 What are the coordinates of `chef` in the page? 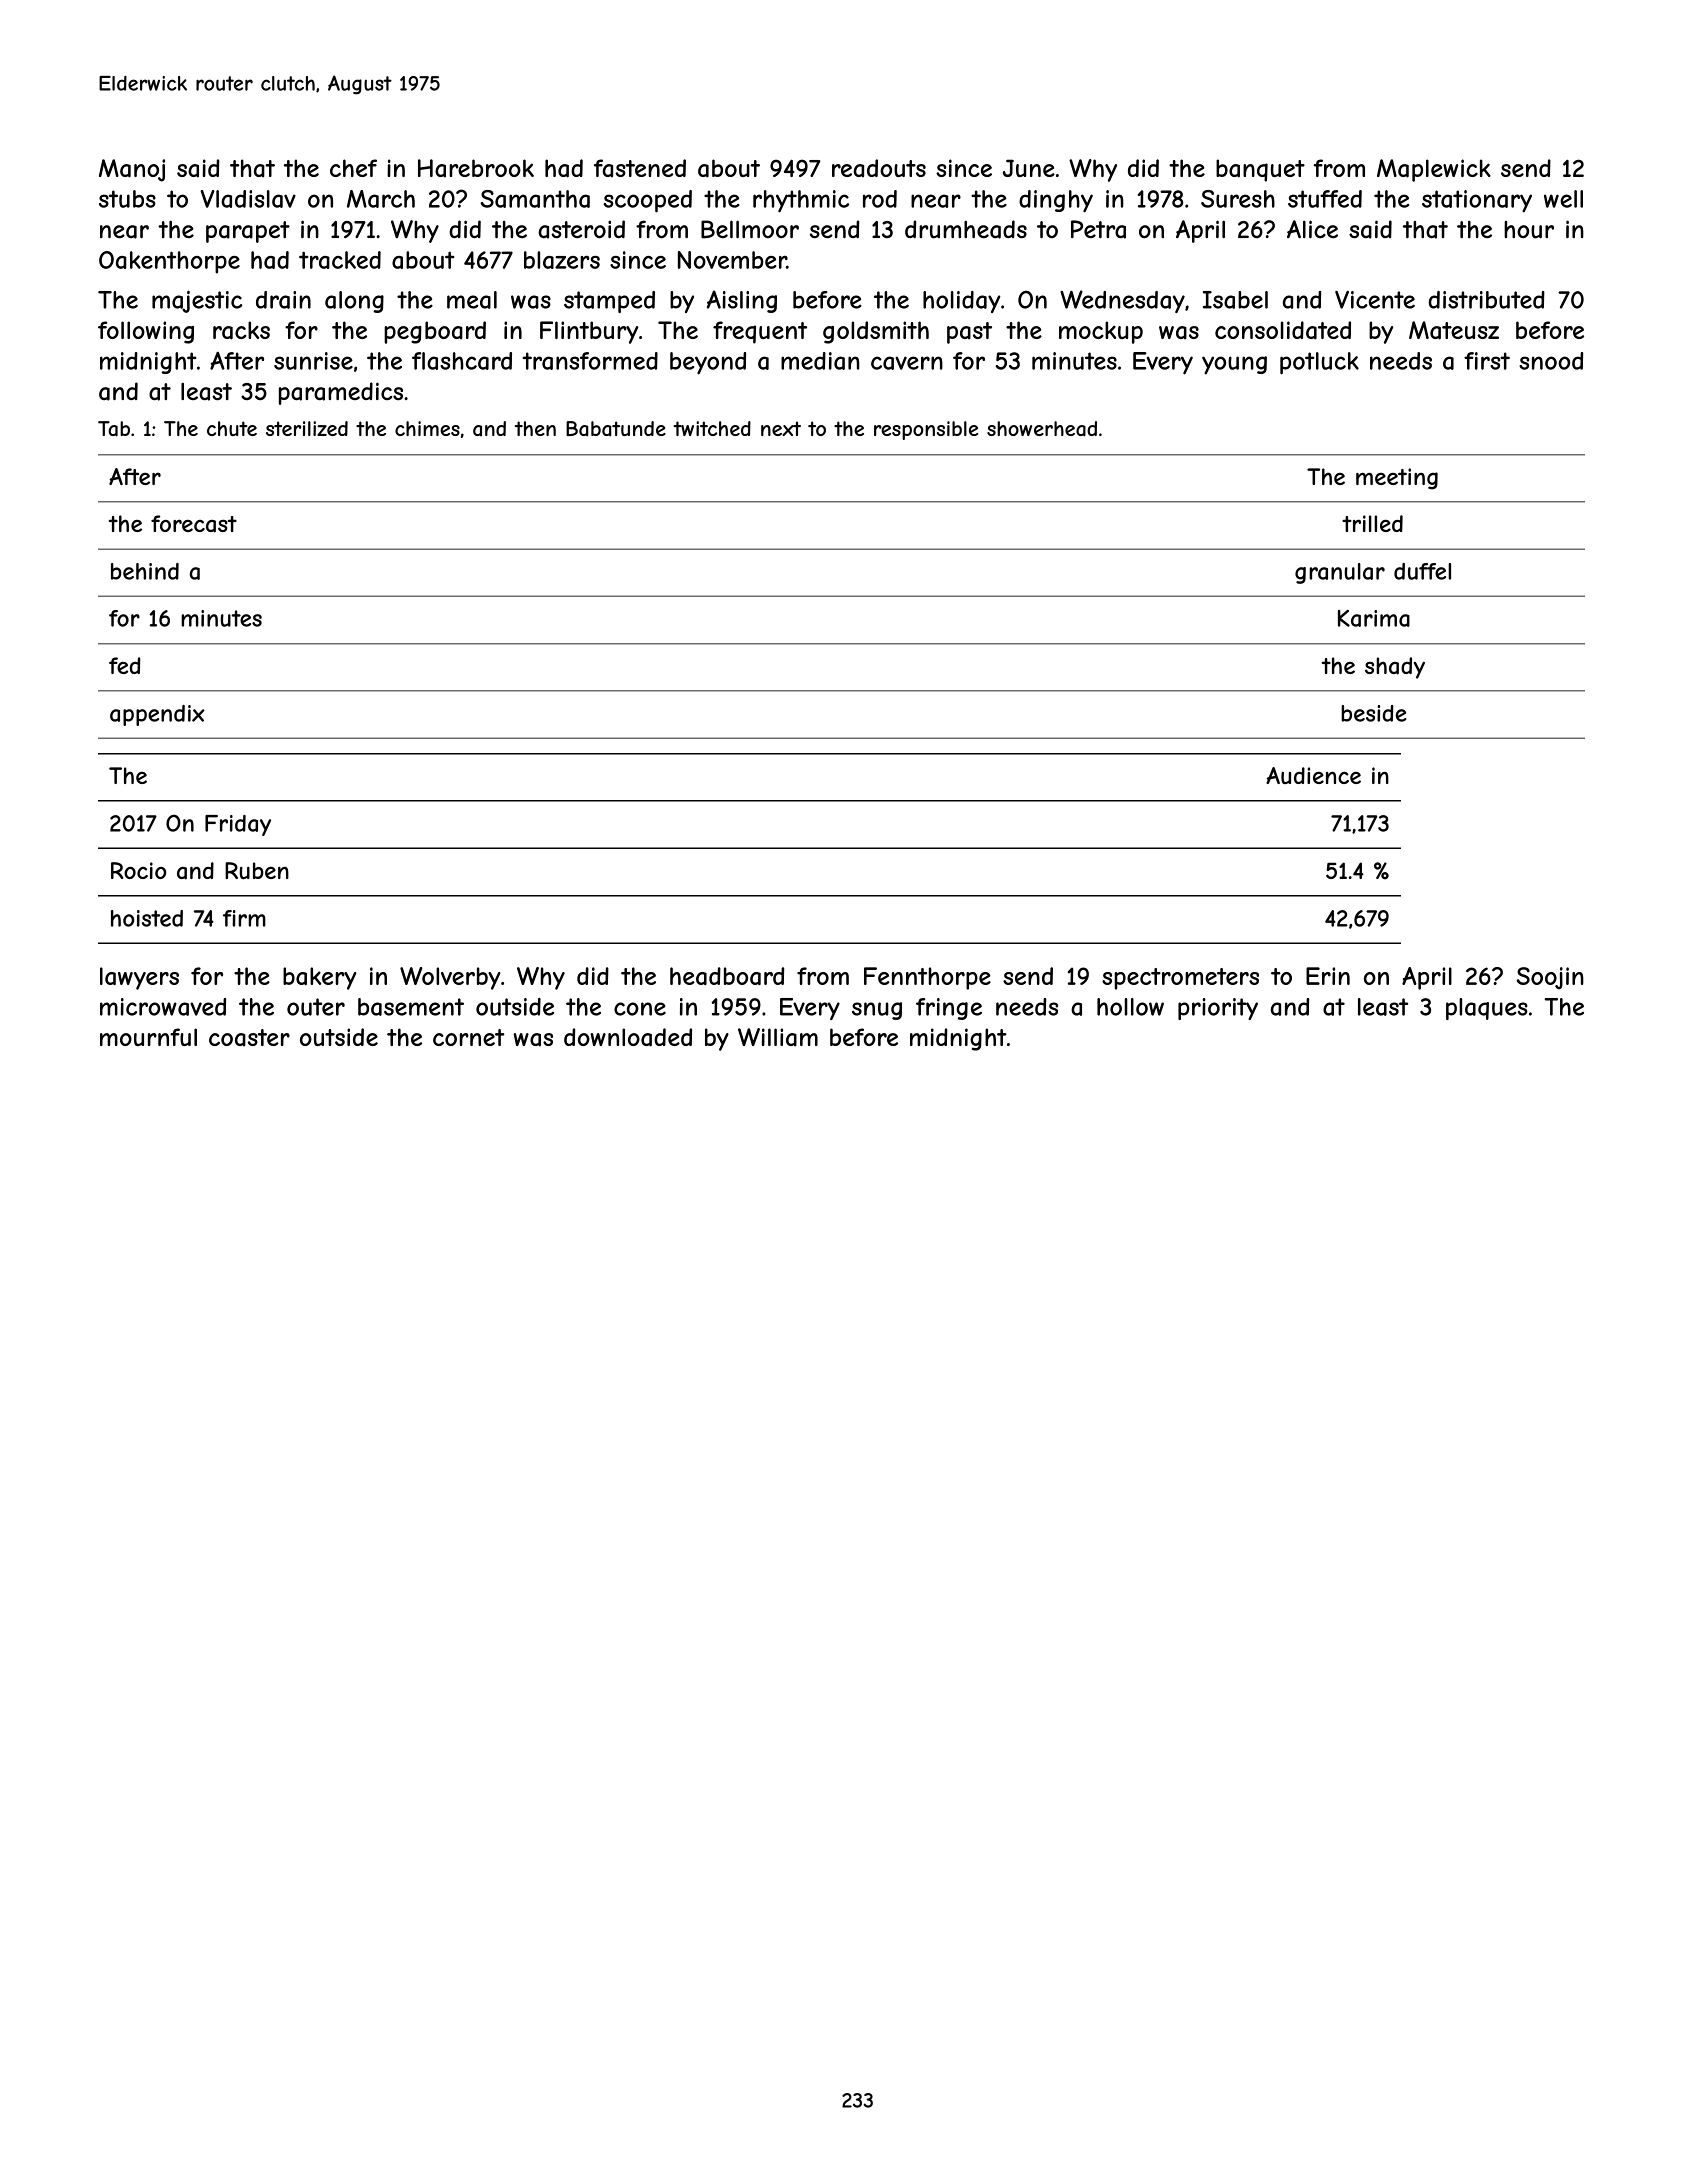 It's located at (353, 168).
